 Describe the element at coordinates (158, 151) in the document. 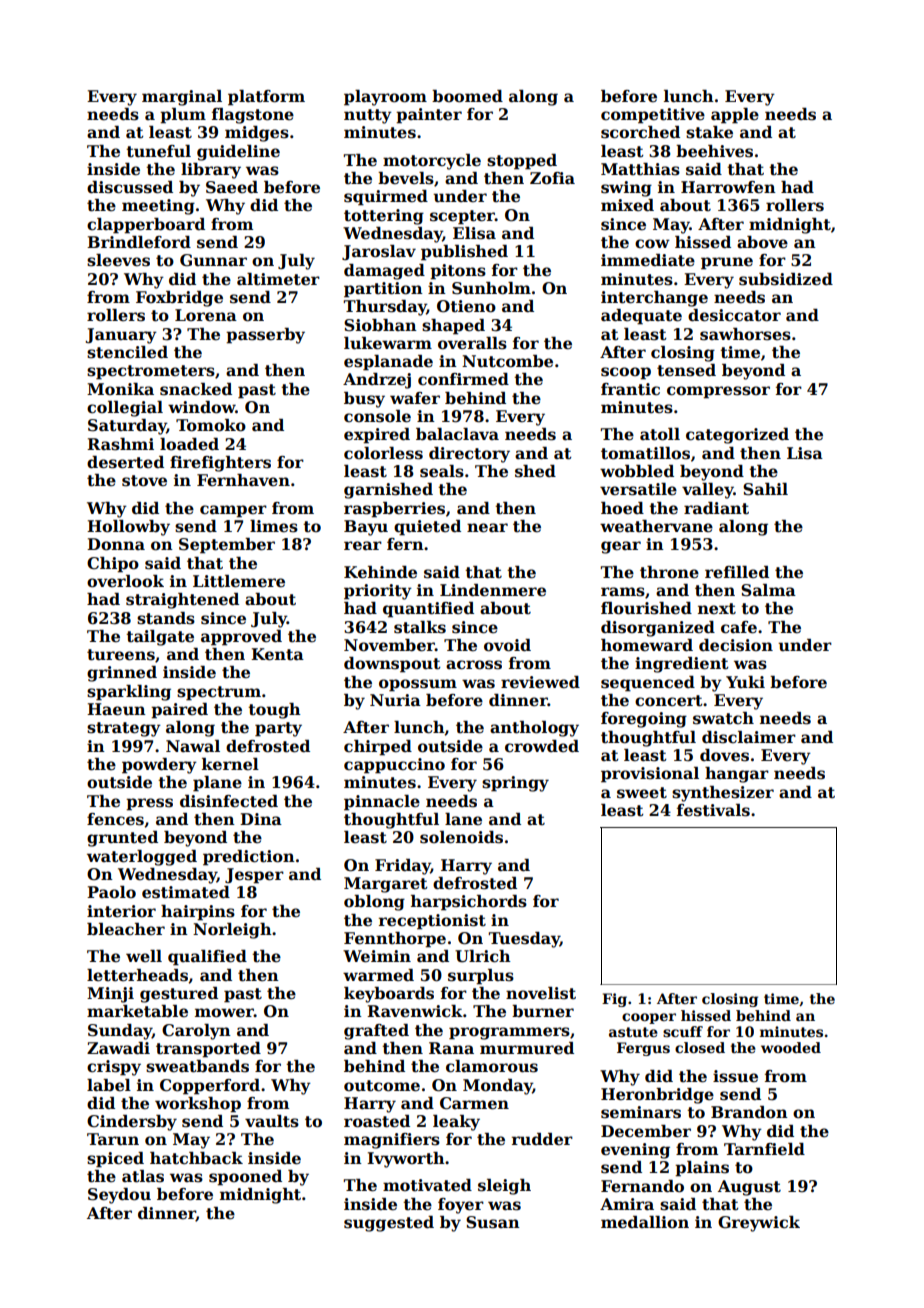

I see `tuneful` at that location.
